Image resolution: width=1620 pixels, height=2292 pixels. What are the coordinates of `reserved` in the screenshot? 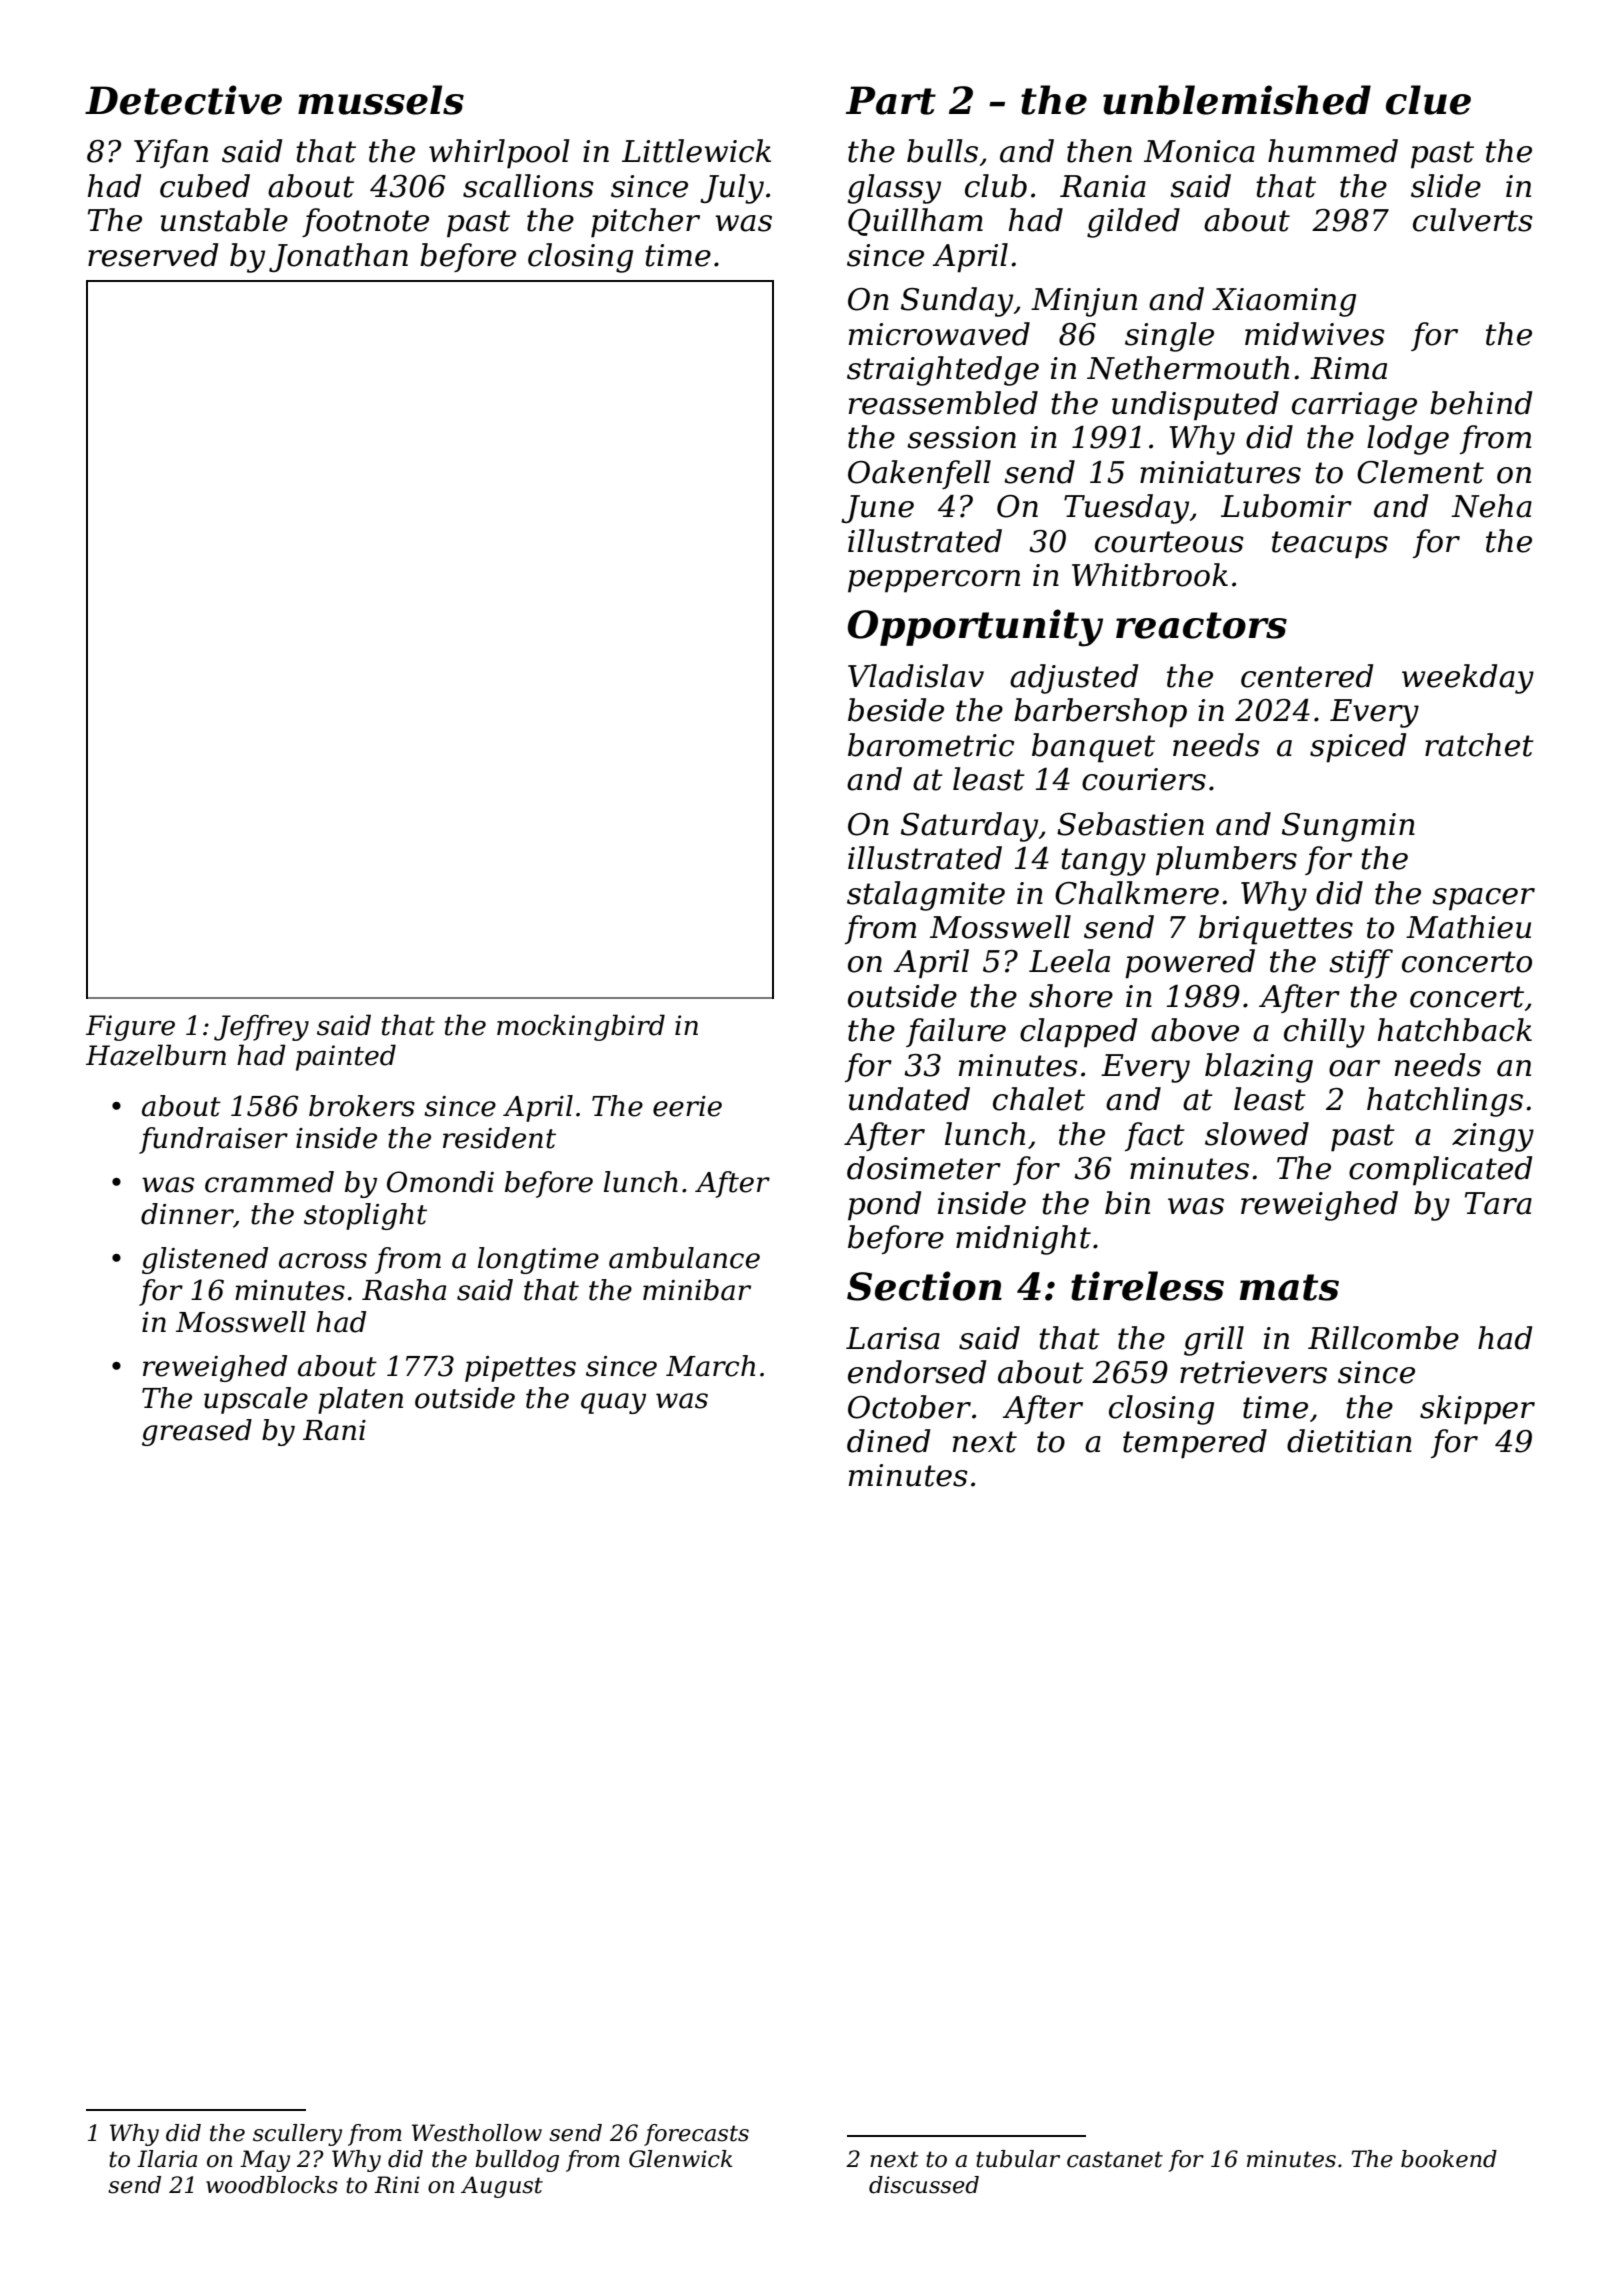 It's located at (153, 255).
